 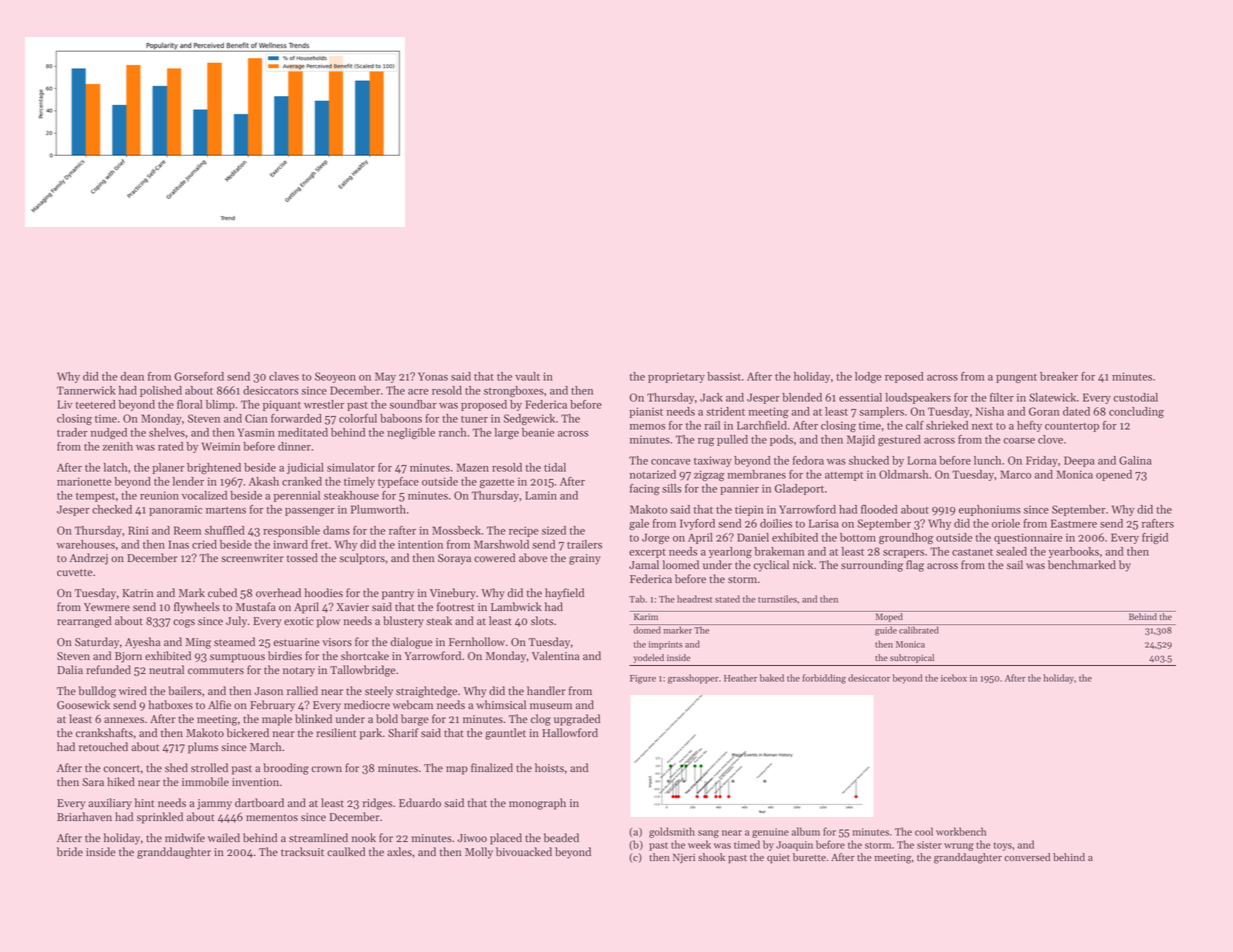 I want to click on Cian, so click(x=256, y=418).
